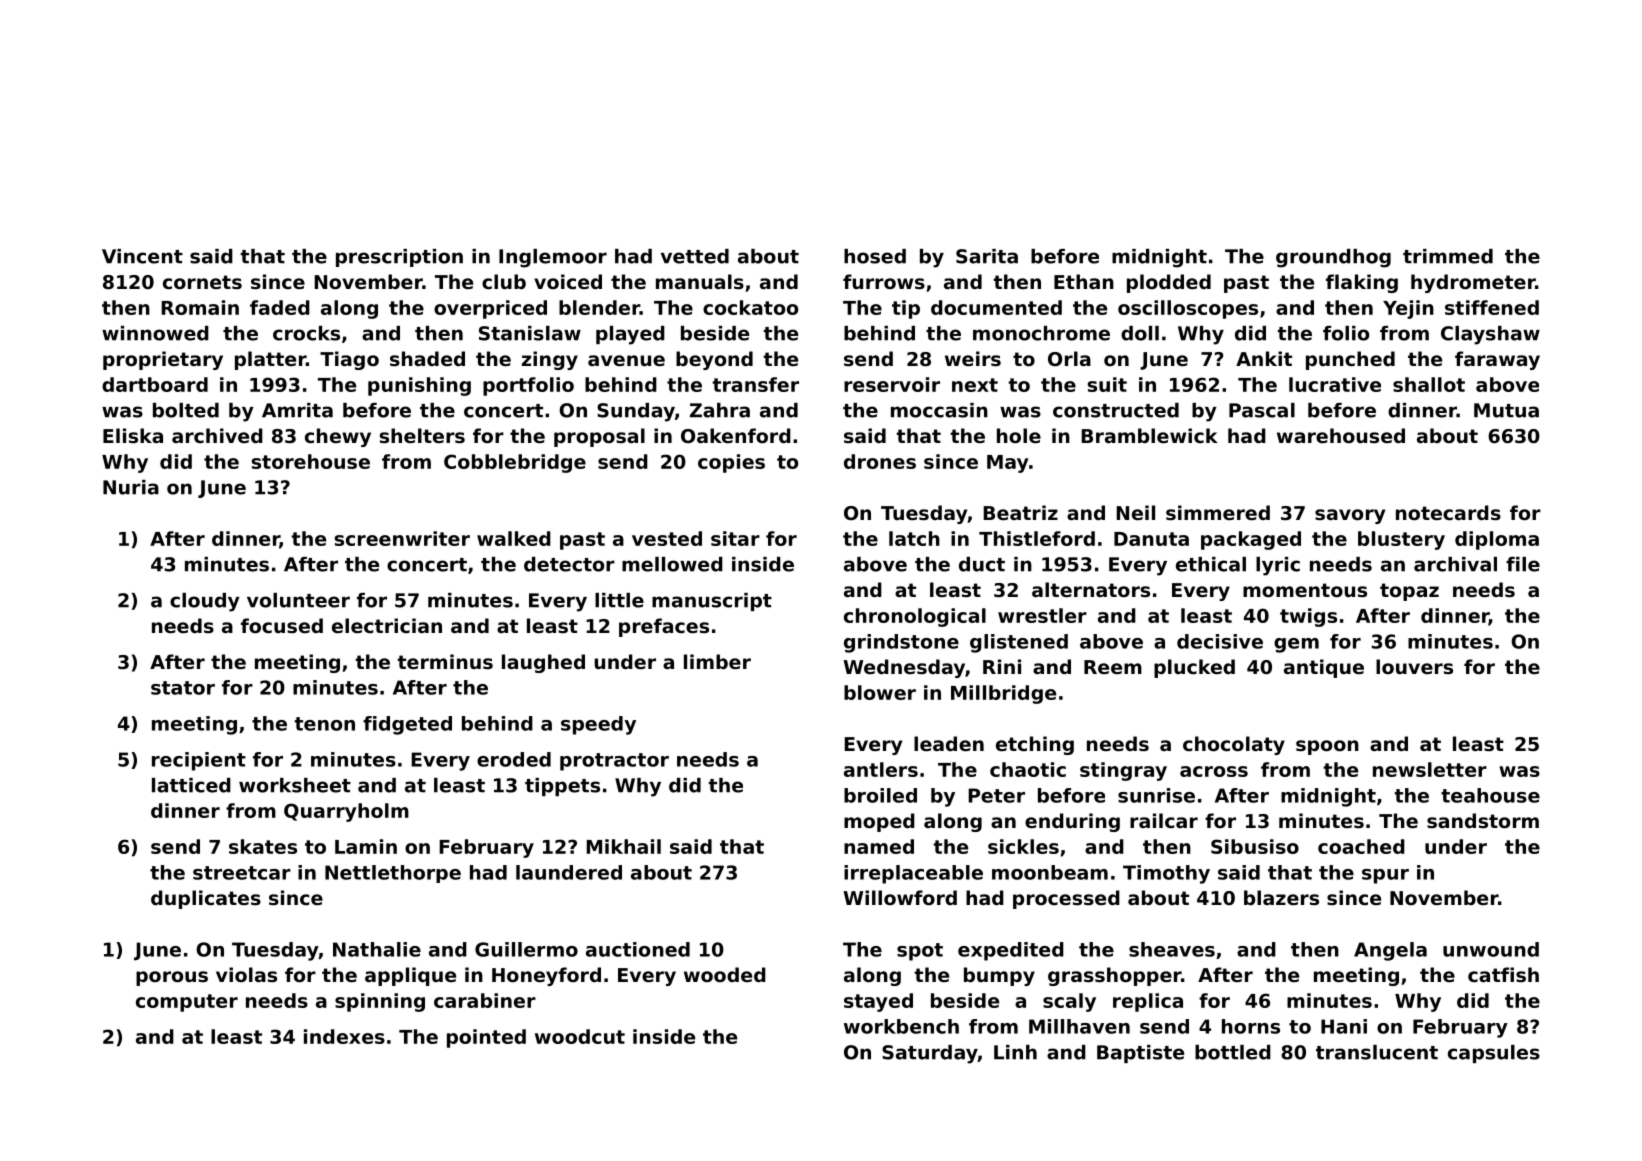 The width and height of the document is (1642, 1161). What do you see at coordinates (892, 384) in the document?
I see `reservoir` at bounding box center [892, 384].
